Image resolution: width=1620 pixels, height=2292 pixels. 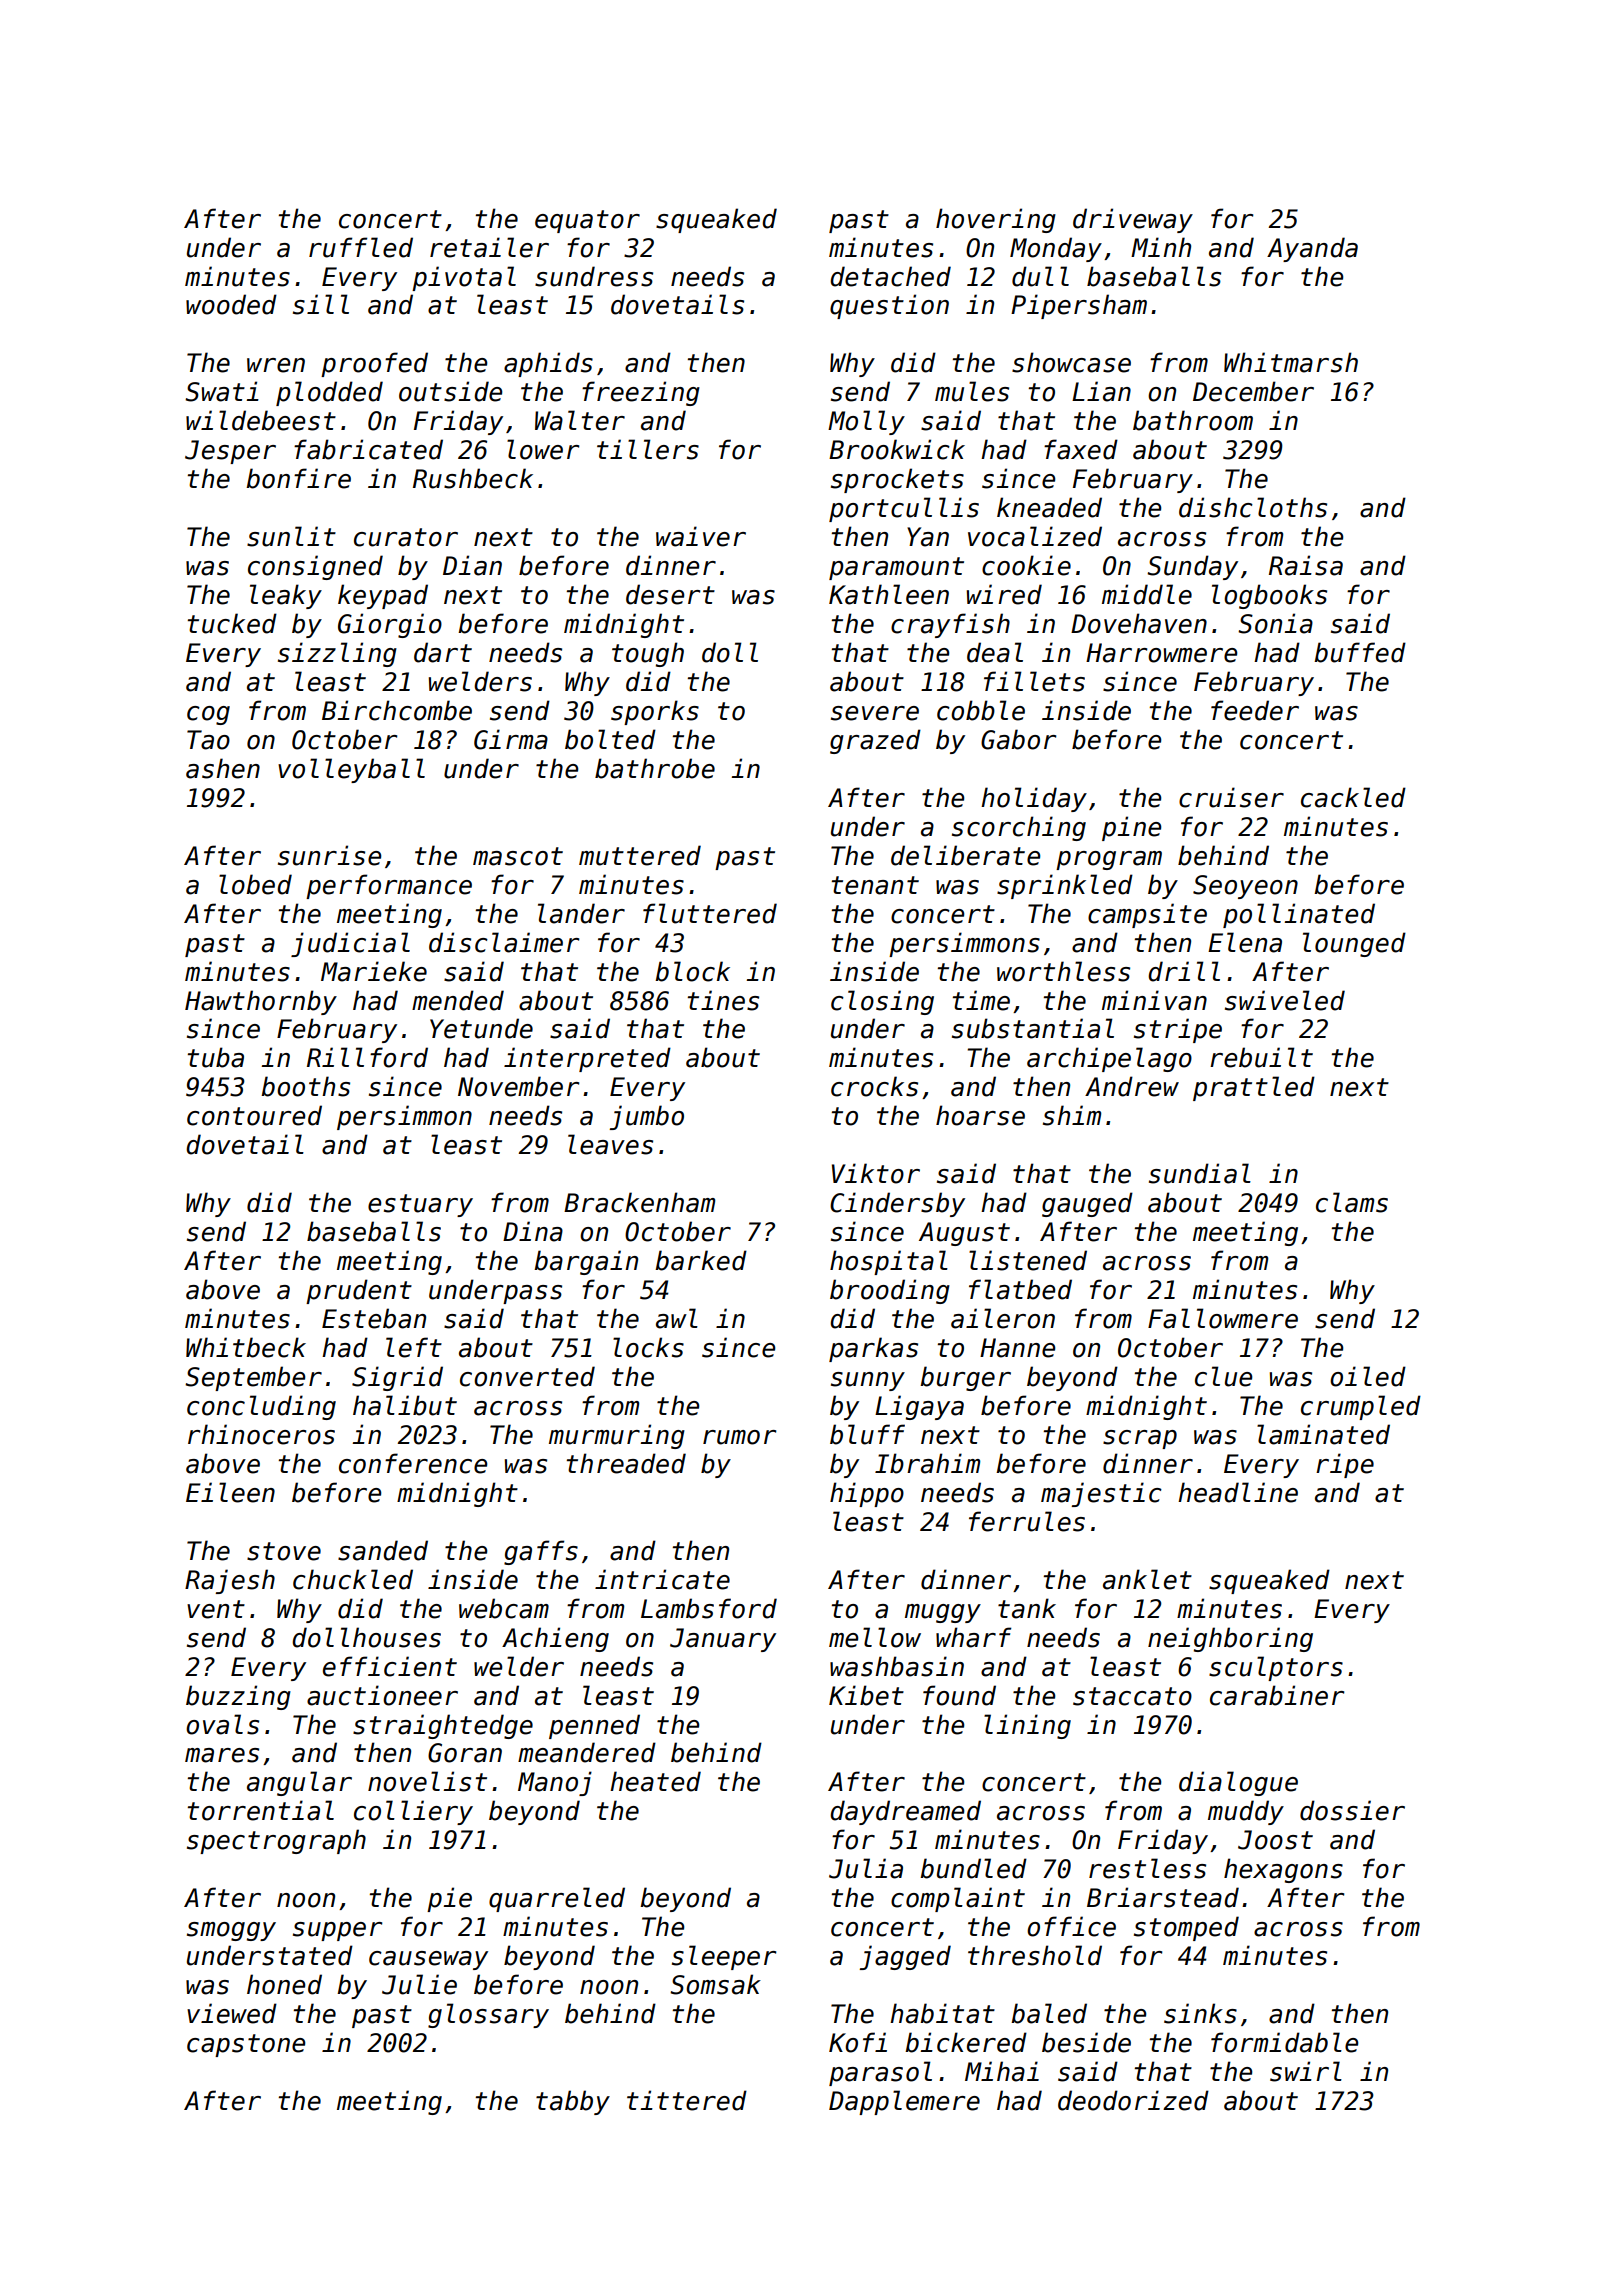 What do you see at coordinates (573, 2102) in the page?
I see `tabby` at bounding box center [573, 2102].
